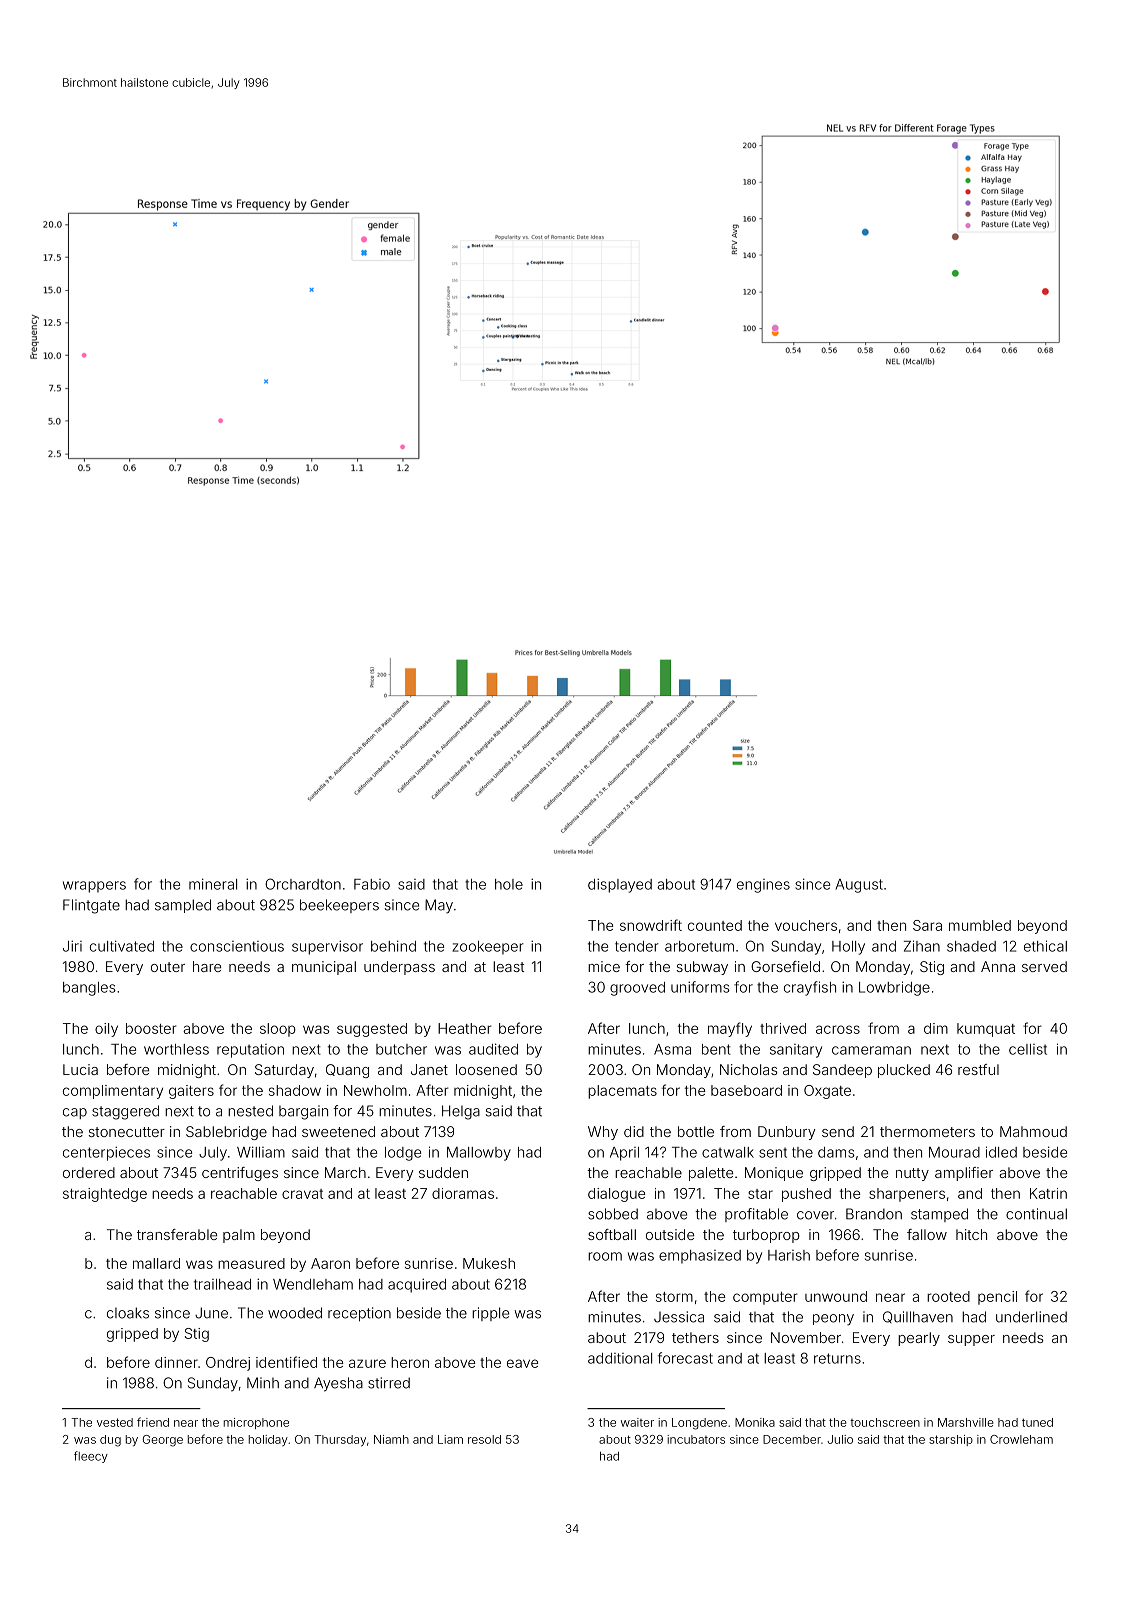 This page has width=1130, height=1605. Describe the element at coordinates (125, 1112) in the page. I see `staggered` at that location.
